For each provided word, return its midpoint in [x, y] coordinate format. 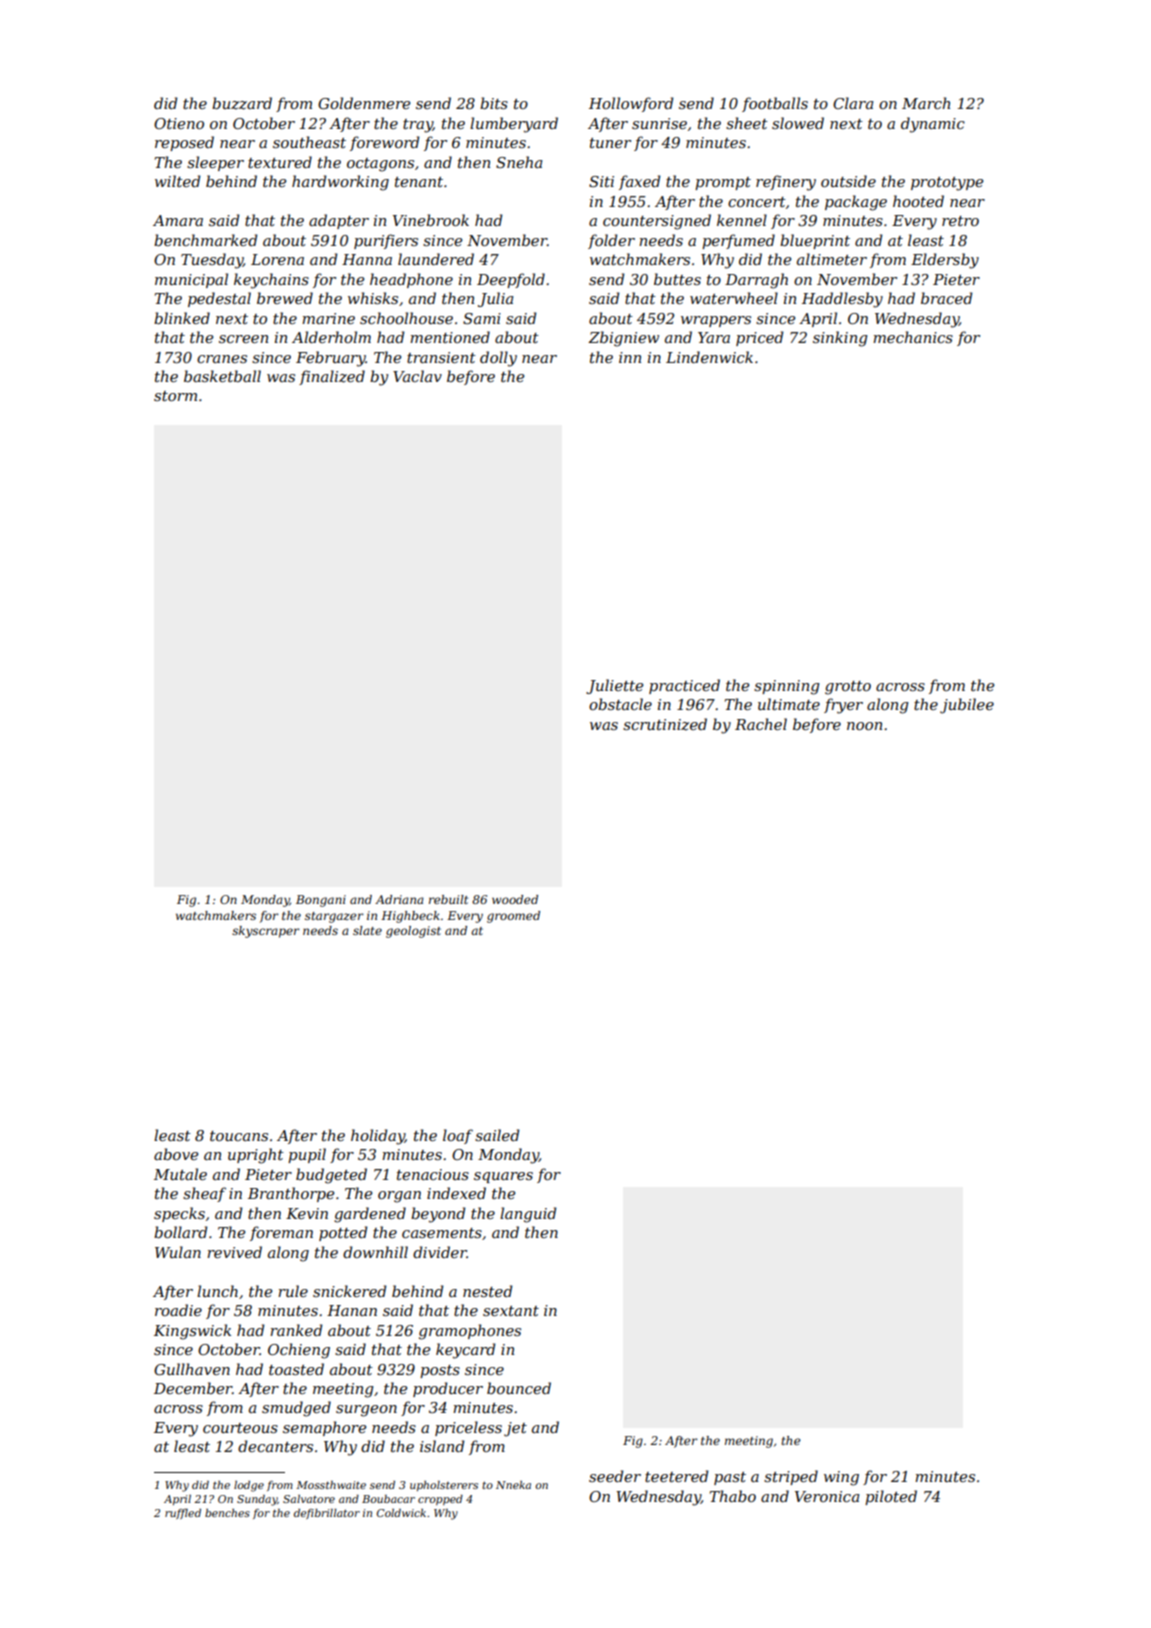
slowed [798, 123]
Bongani [321, 901]
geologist [413, 932]
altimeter [832, 259]
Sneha [519, 162]
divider [440, 1252]
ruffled [183, 1514]
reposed [184, 143]
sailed [497, 1135]
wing [841, 1478]
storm [175, 396]
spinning [786, 687]
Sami [482, 318]
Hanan [352, 1310]
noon [864, 726]
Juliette [614, 686]
